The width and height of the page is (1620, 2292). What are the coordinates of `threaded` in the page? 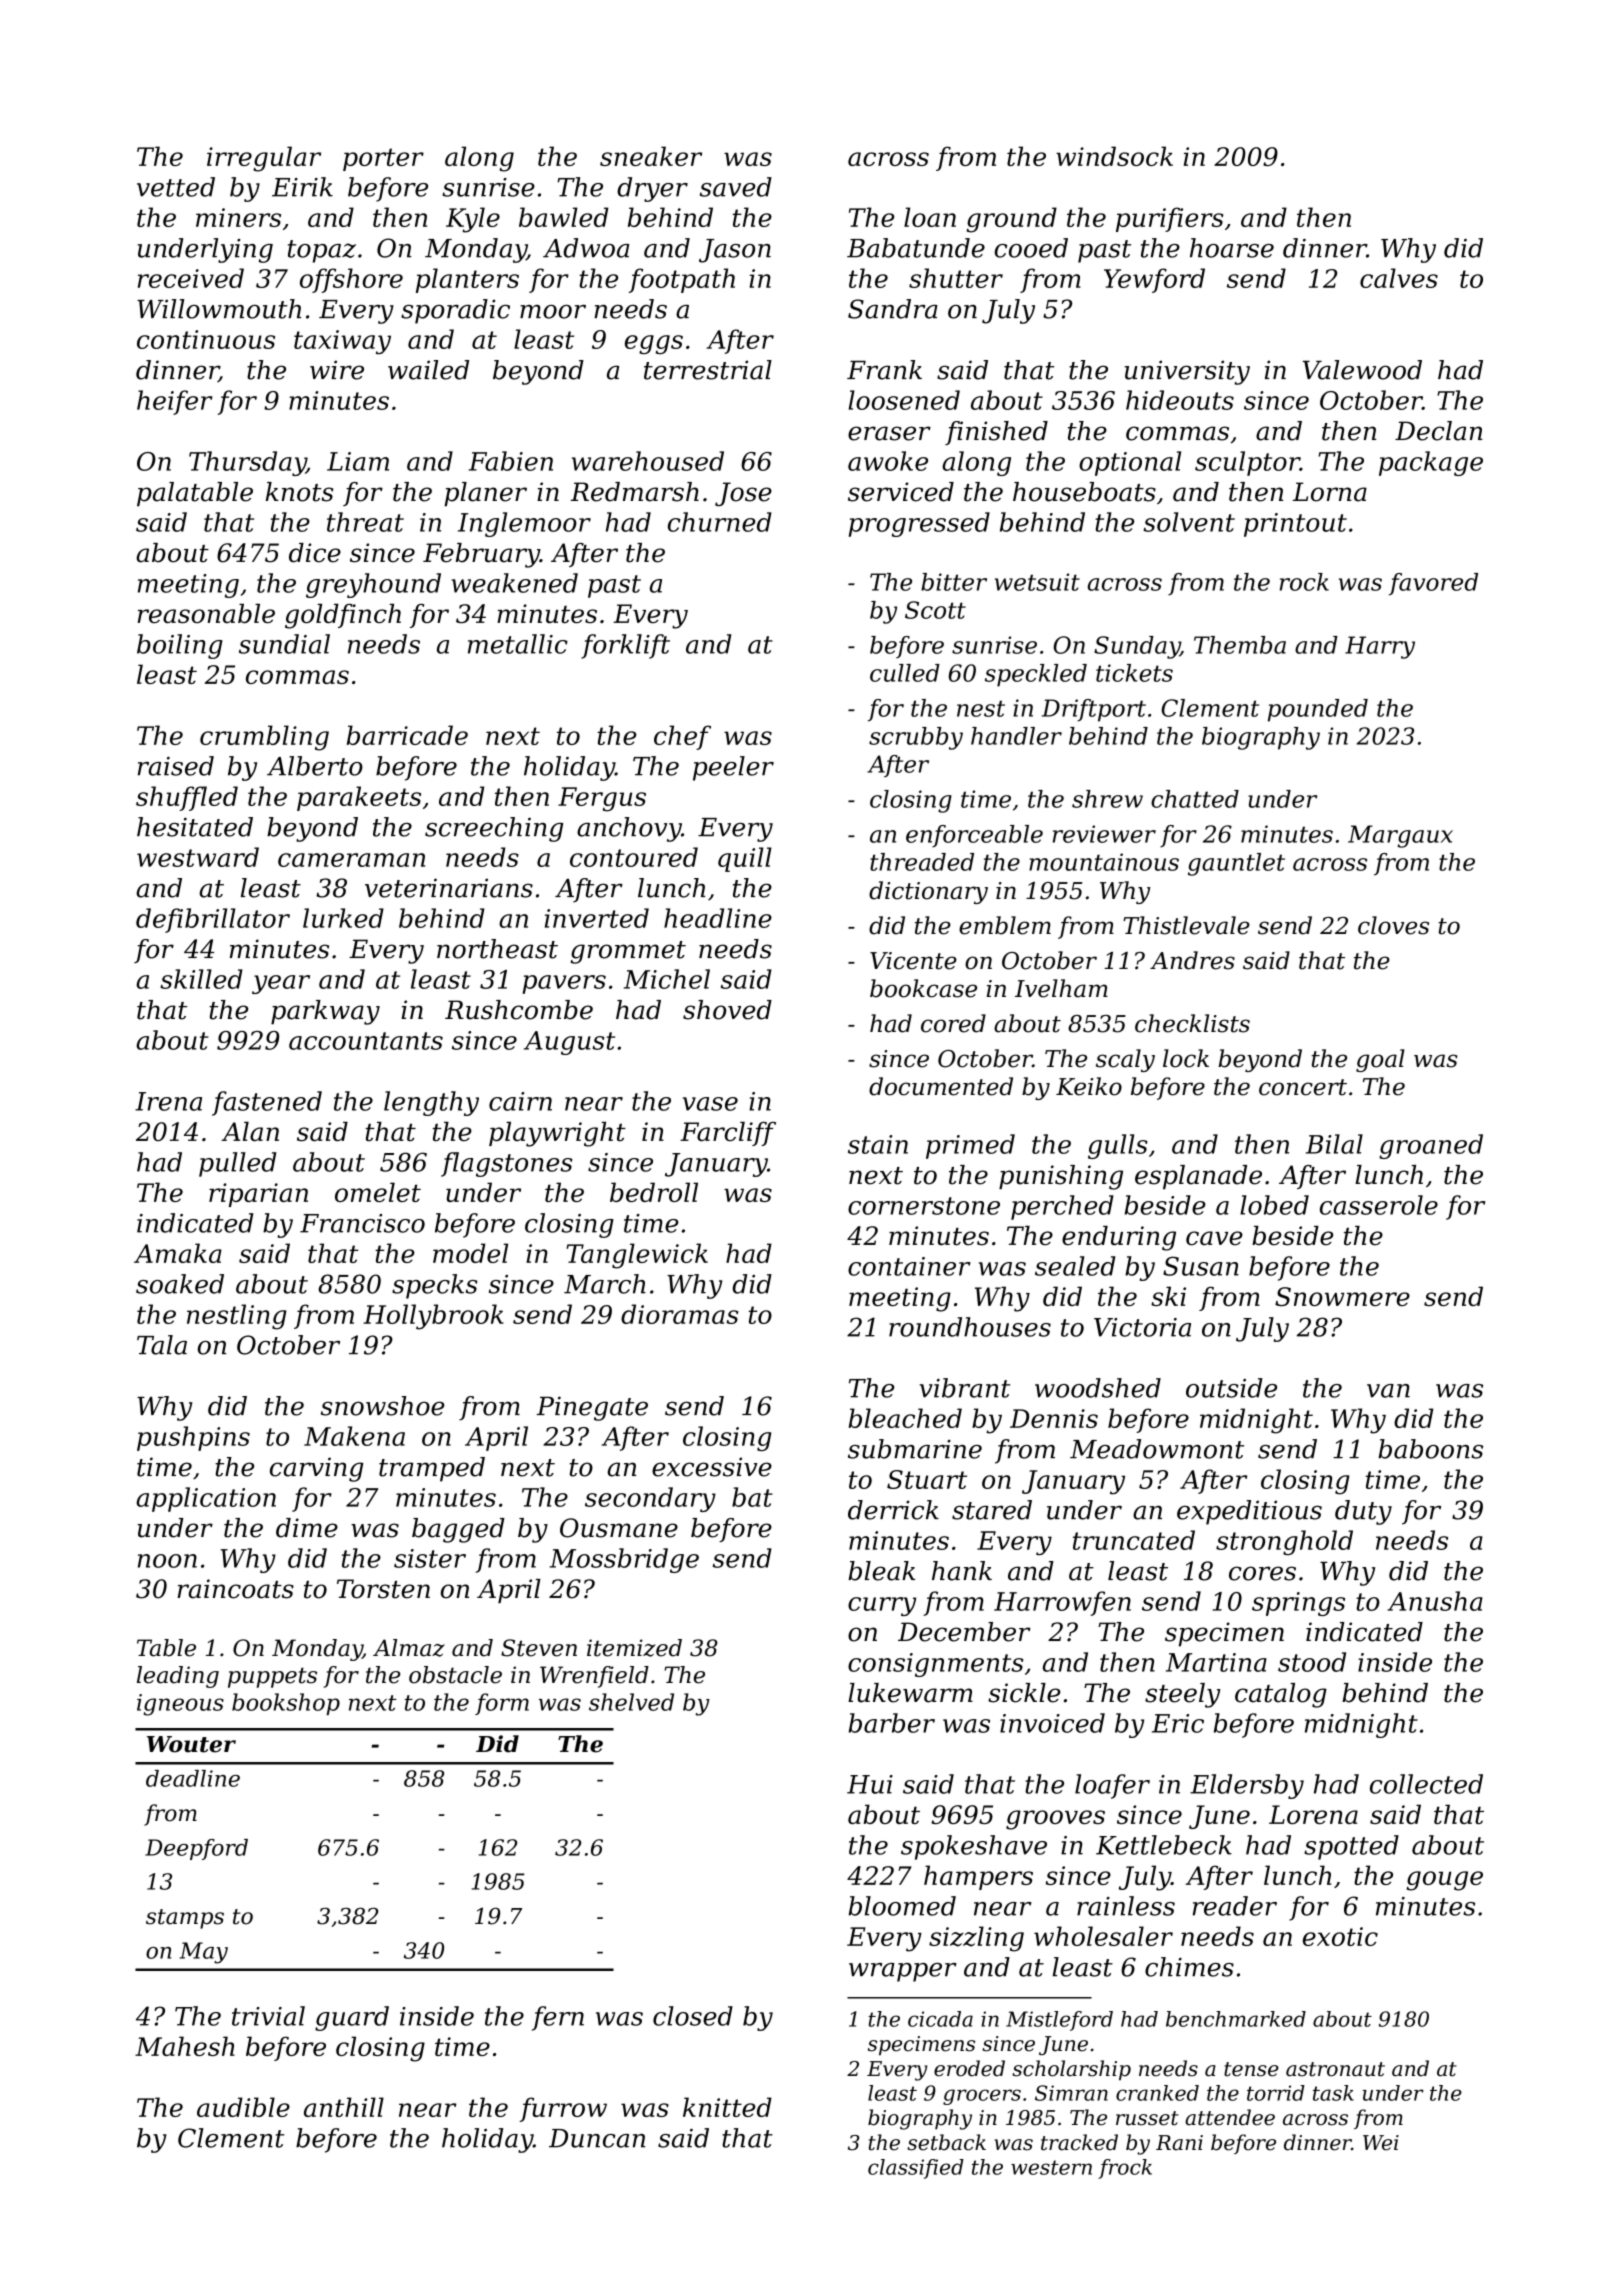 It's located at (922, 862).
